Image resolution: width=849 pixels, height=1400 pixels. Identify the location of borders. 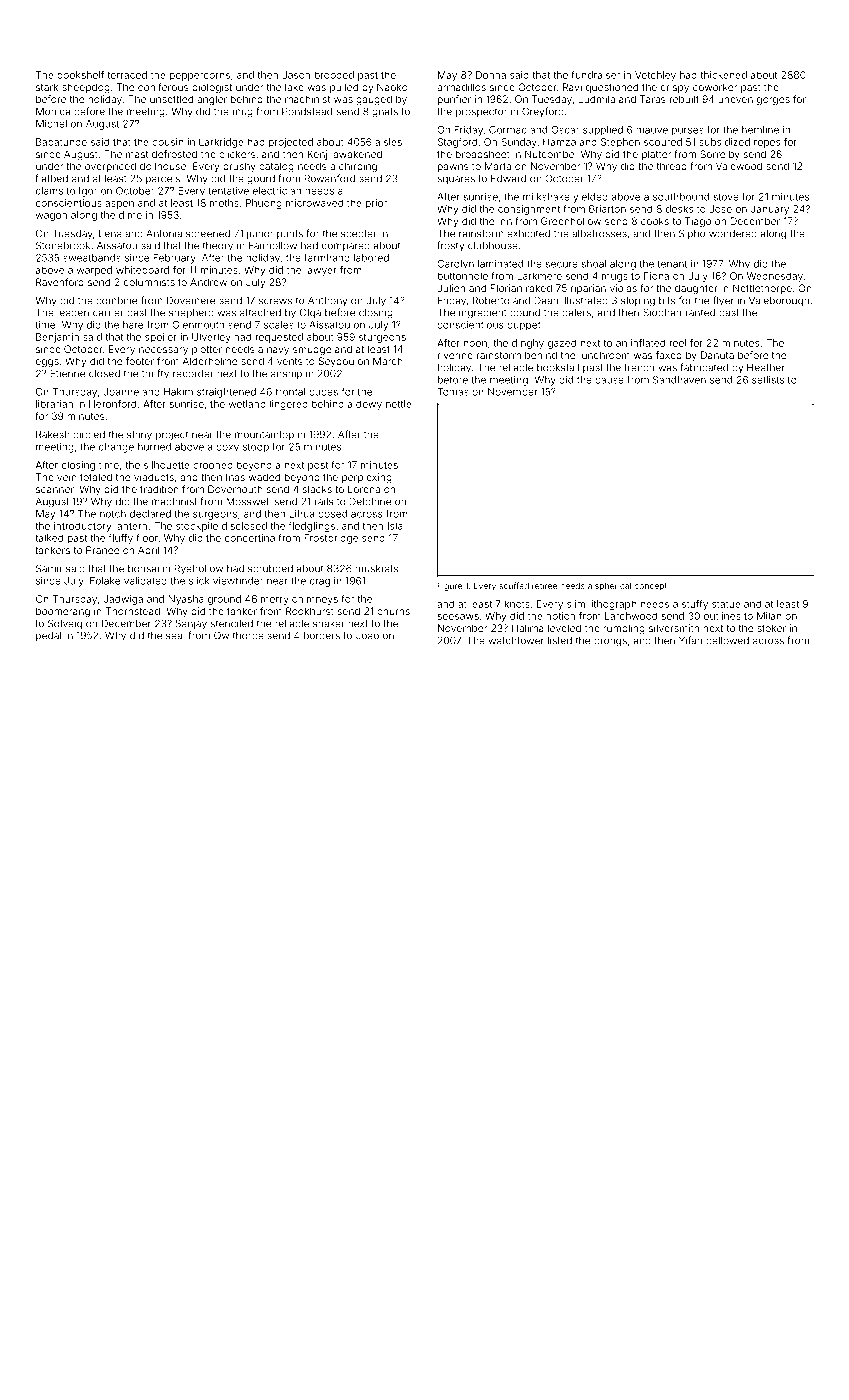
(322, 636).
